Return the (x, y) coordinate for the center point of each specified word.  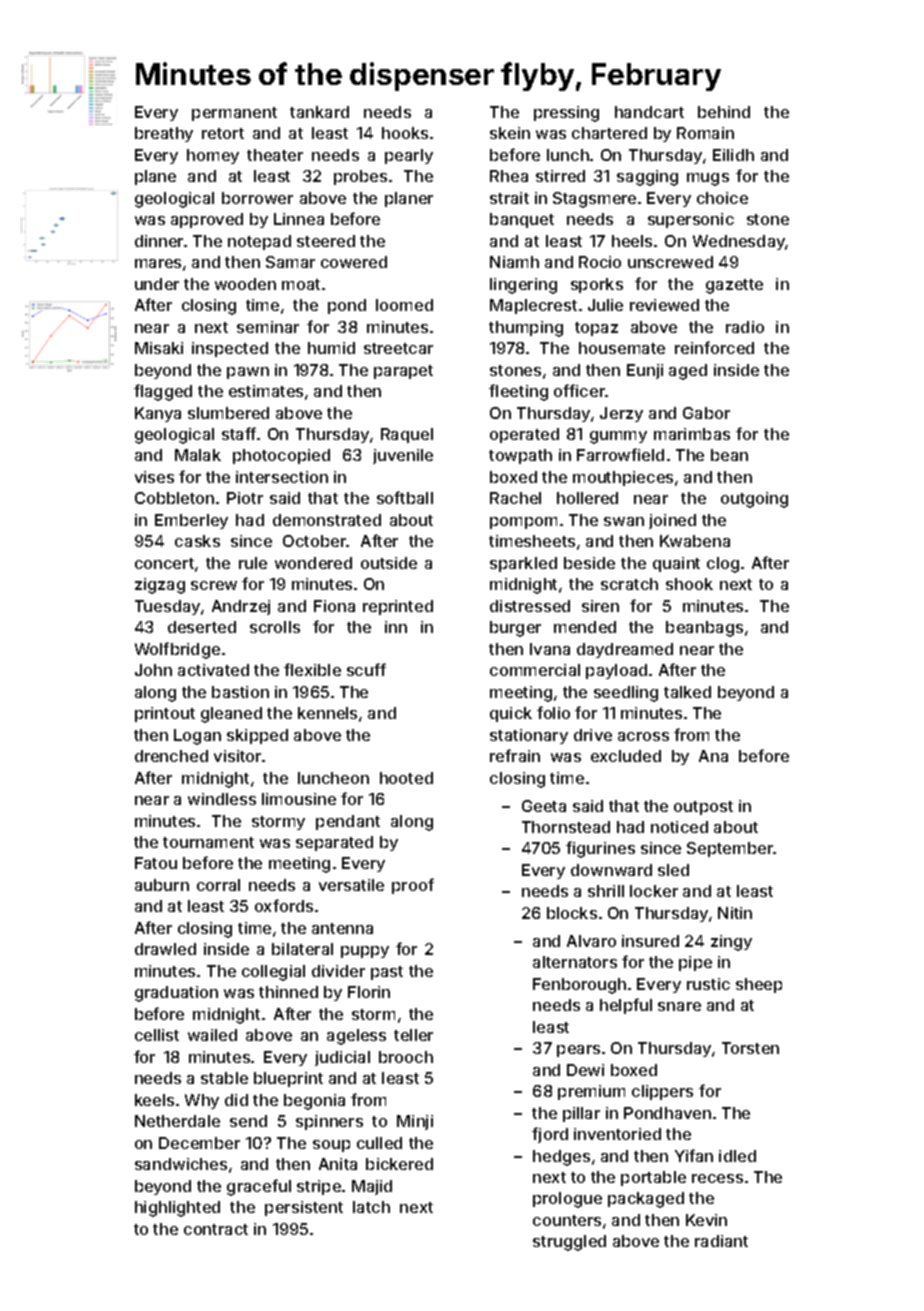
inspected (230, 349)
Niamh (514, 262)
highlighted (177, 1209)
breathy (164, 134)
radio (745, 327)
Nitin (735, 913)
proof (413, 886)
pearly (409, 156)
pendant (348, 822)
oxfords (284, 905)
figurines (600, 849)
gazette (734, 286)
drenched (171, 756)
